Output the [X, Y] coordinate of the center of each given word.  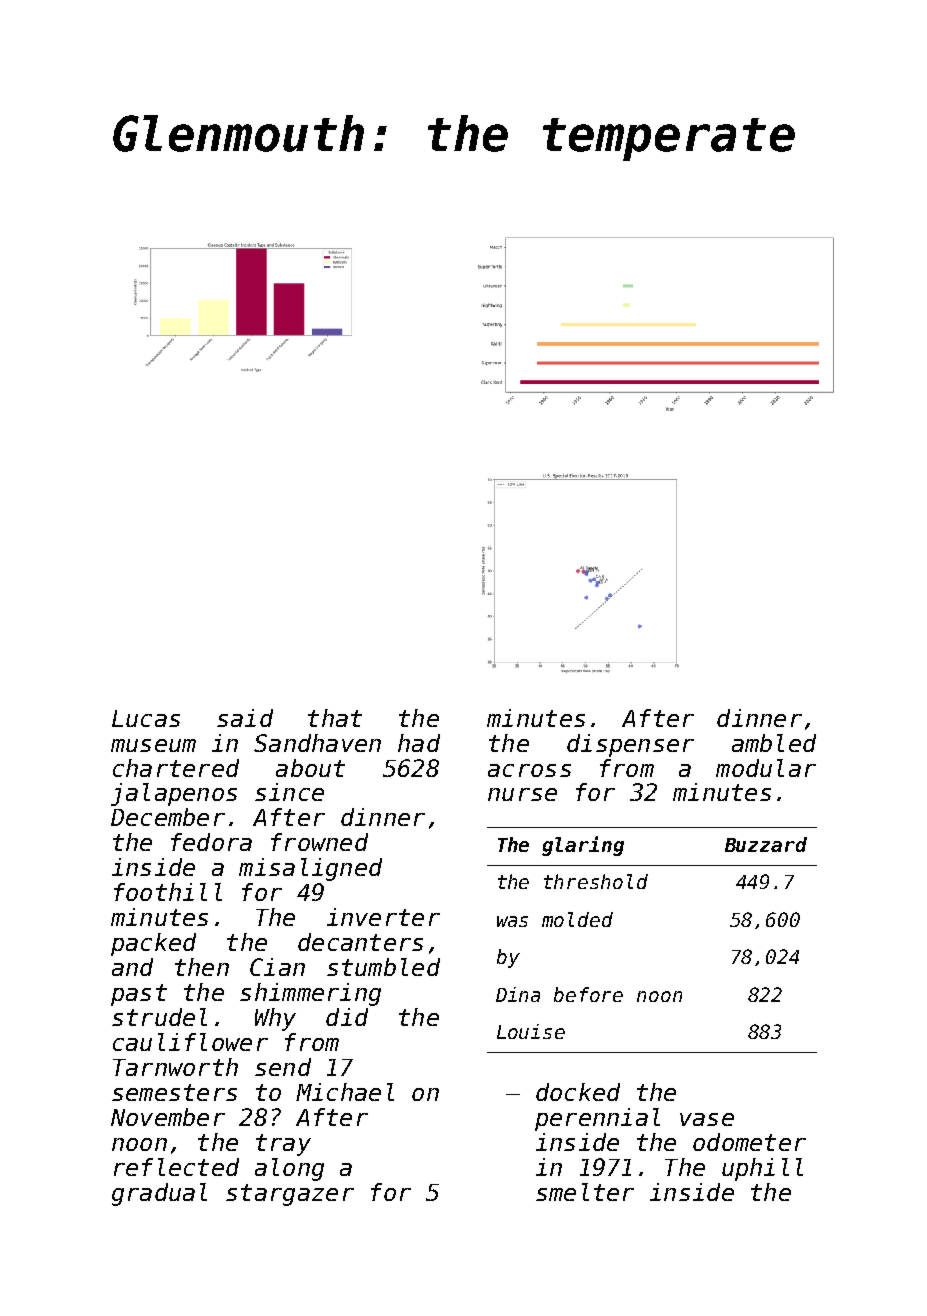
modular [766, 768]
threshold [596, 881]
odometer [749, 1142]
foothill [168, 892]
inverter [383, 917]
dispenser [630, 745]
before [588, 994]
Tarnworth [175, 1067]
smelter [585, 1192]
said [245, 718]
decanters [360, 942]
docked [578, 1092]
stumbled [383, 967]
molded [577, 919]
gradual [159, 1194]
